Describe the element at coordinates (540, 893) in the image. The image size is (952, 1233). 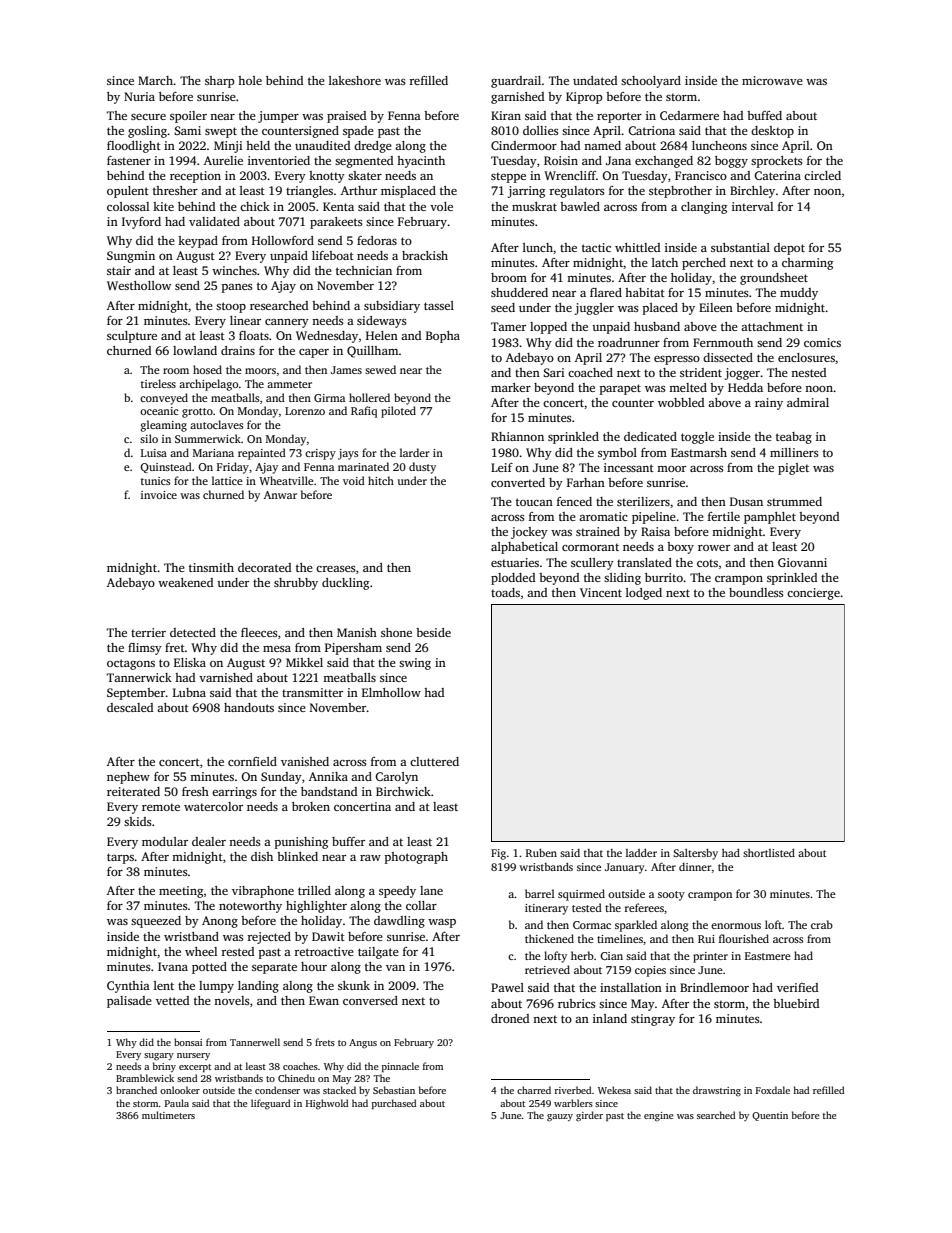
I see `barrel` at that location.
